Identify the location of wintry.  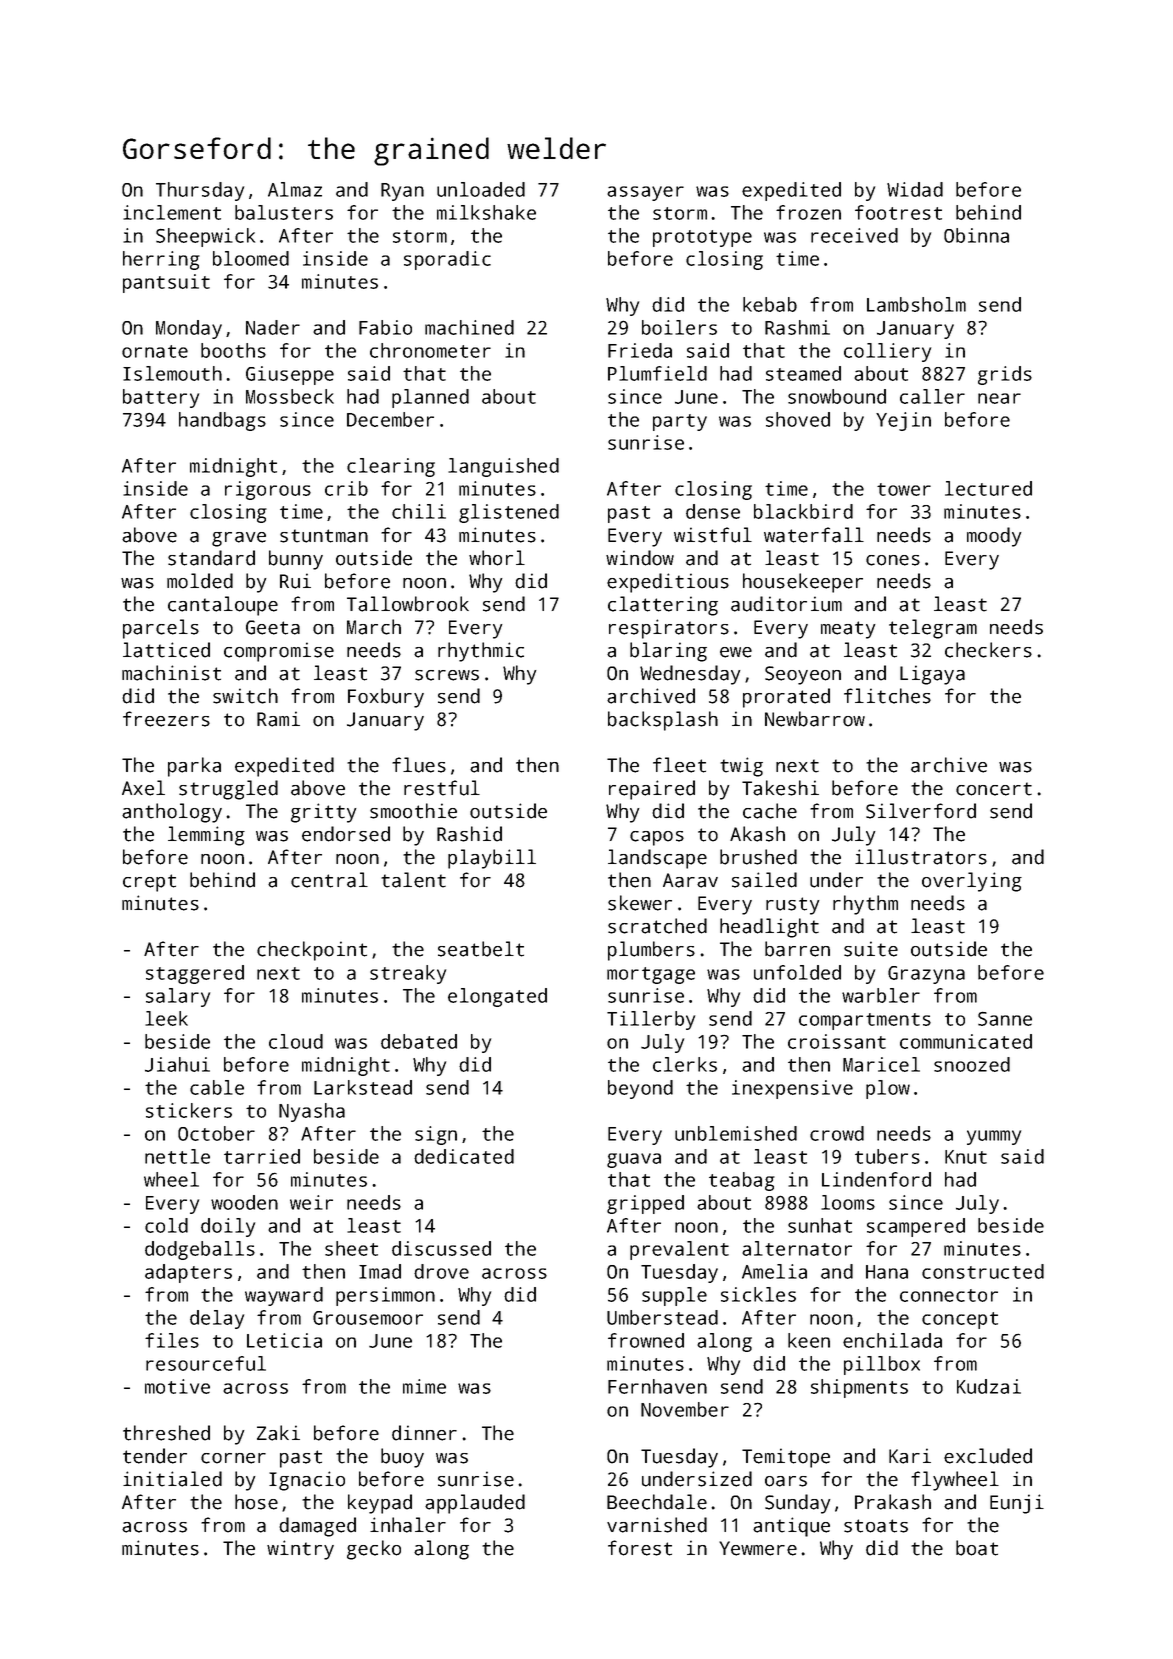
(300, 1550).
